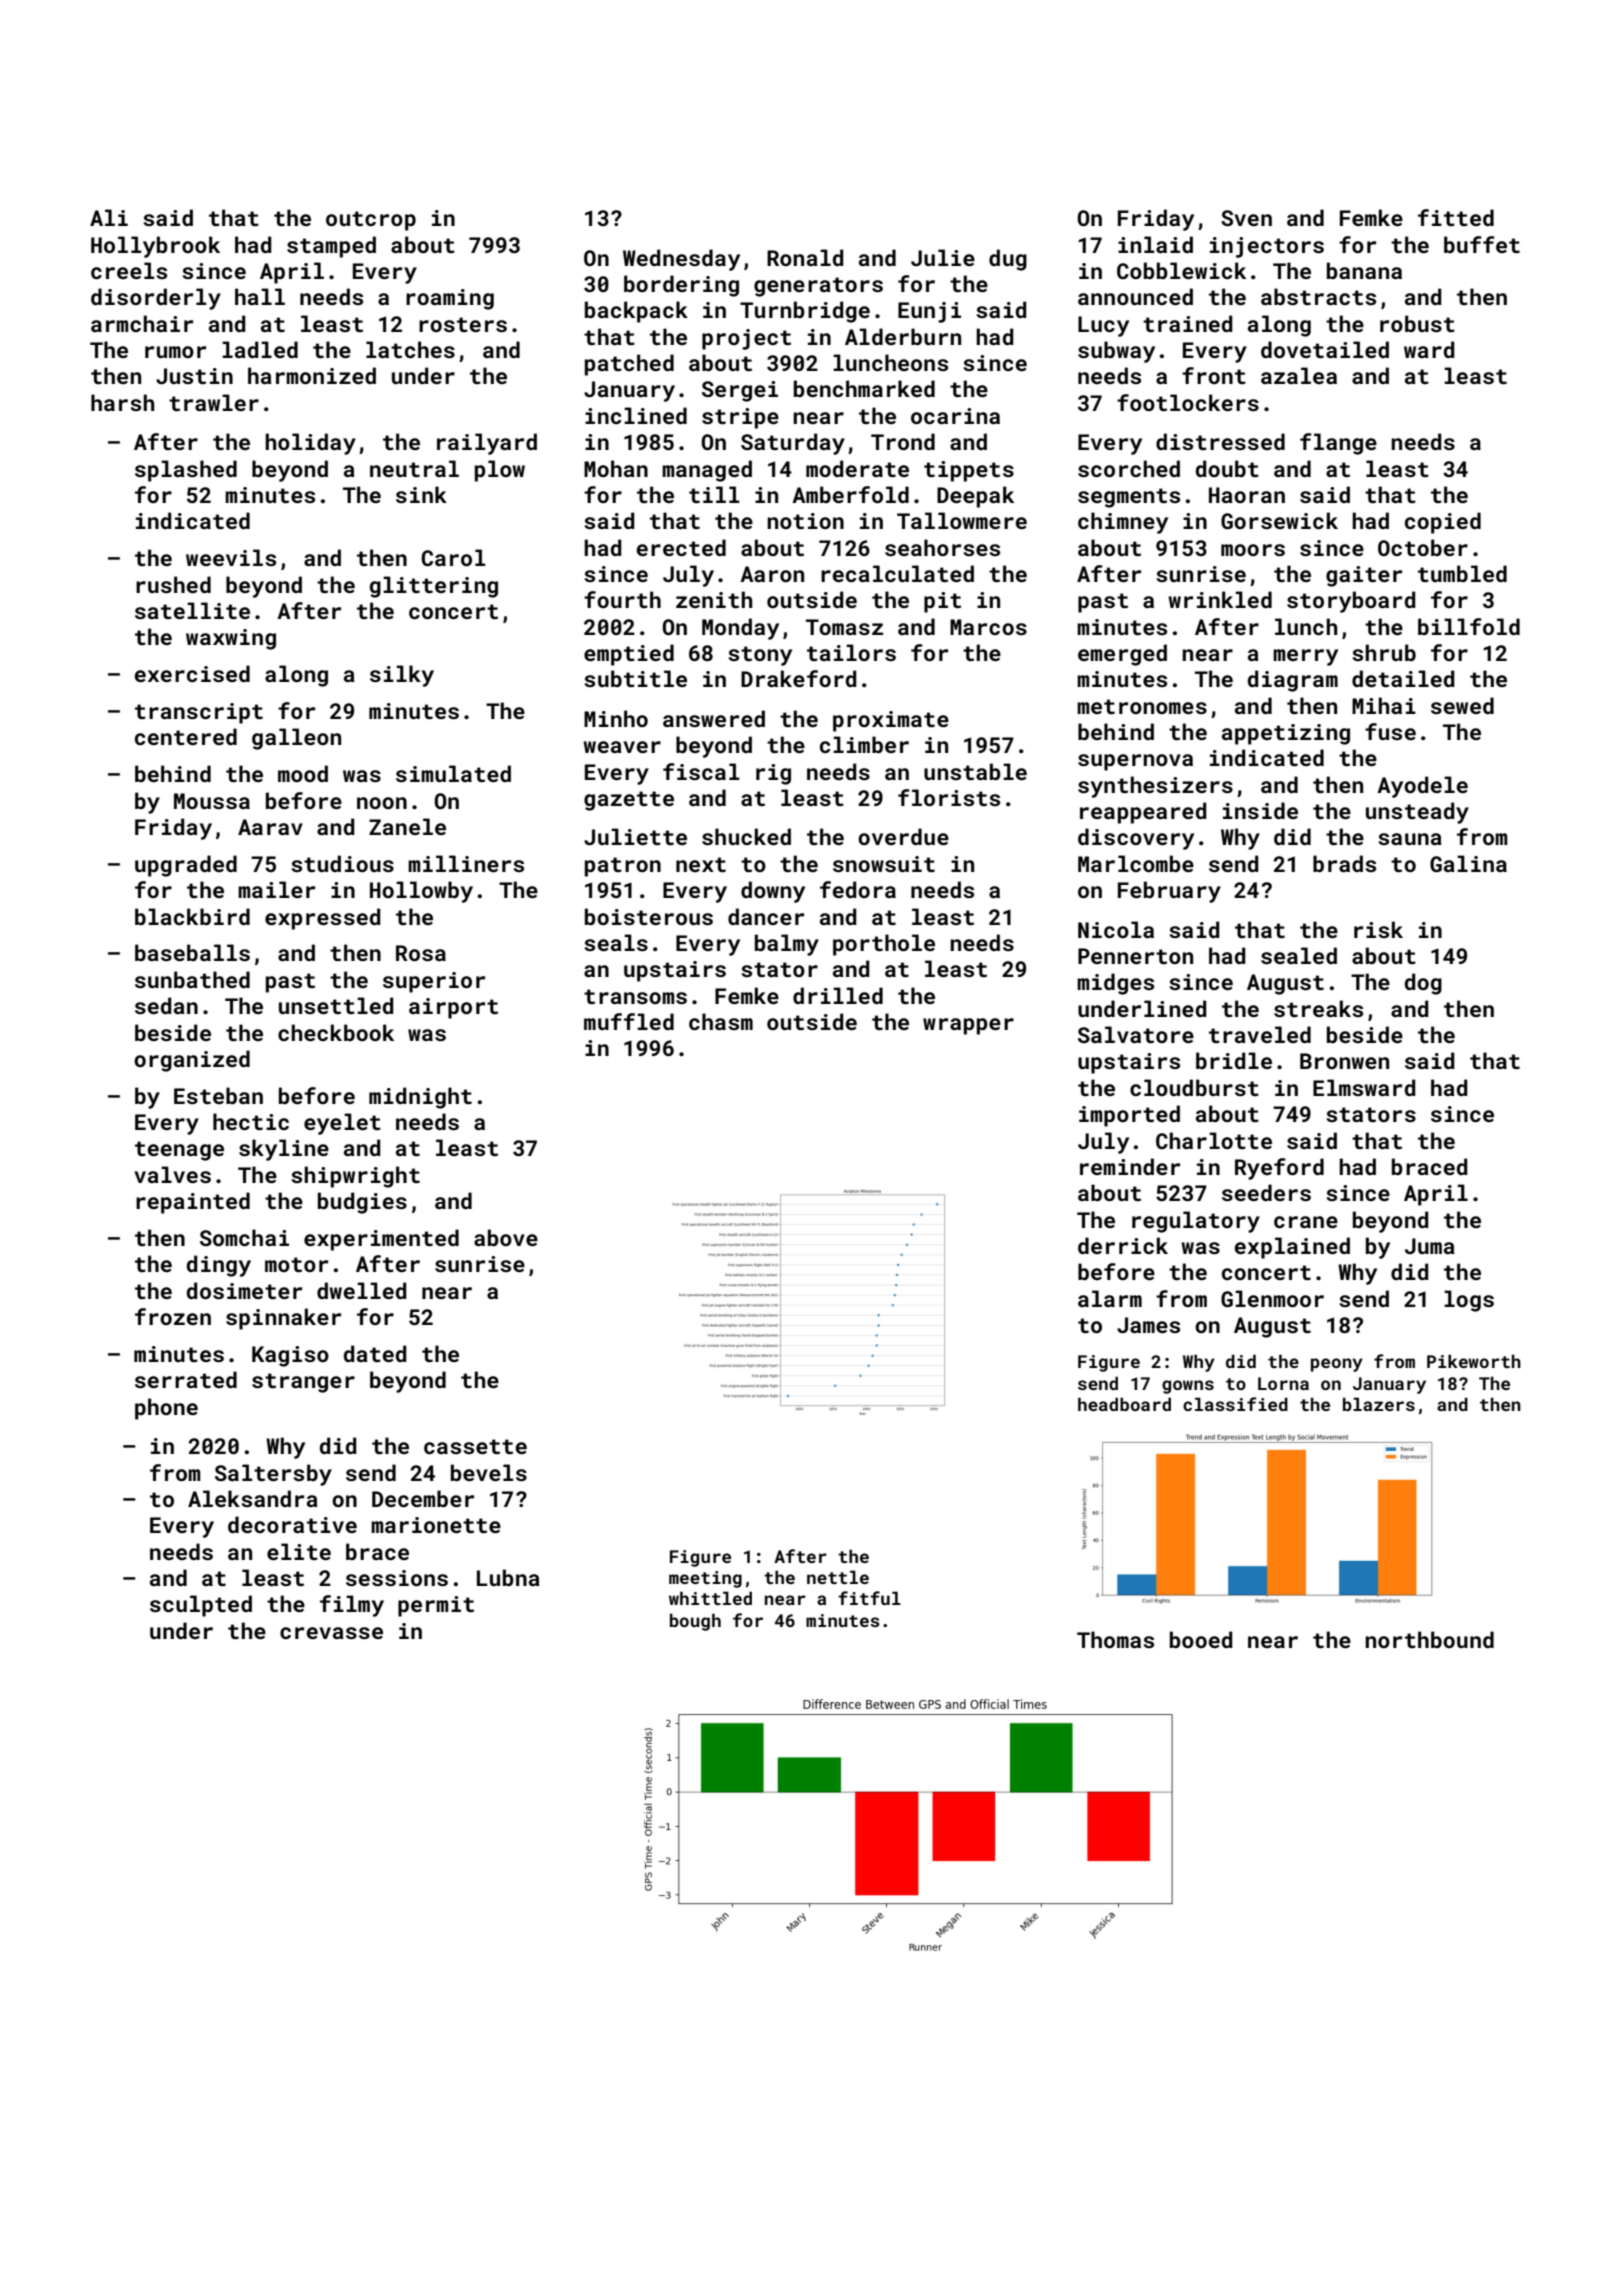 The image size is (1620, 2292). What do you see at coordinates (201, 1606) in the document?
I see `sculpted` at bounding box center [201, 1606].
